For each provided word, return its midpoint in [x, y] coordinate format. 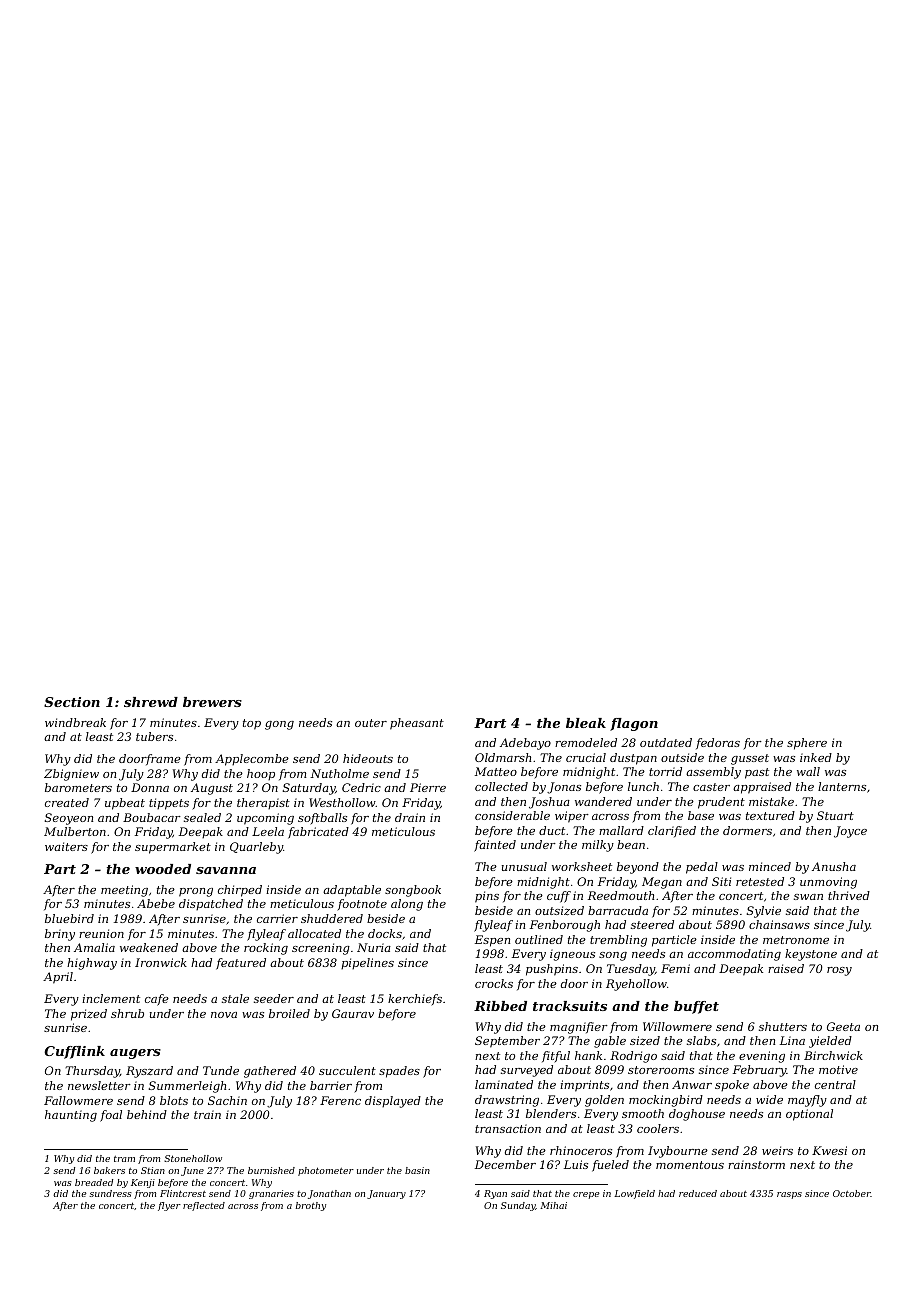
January [386, 1194]
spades [399, 1072]
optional [809, 1115]
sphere [807, 744]
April [58, 978]
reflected [204, 1206]
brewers [212, 702]
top [252, 724]
